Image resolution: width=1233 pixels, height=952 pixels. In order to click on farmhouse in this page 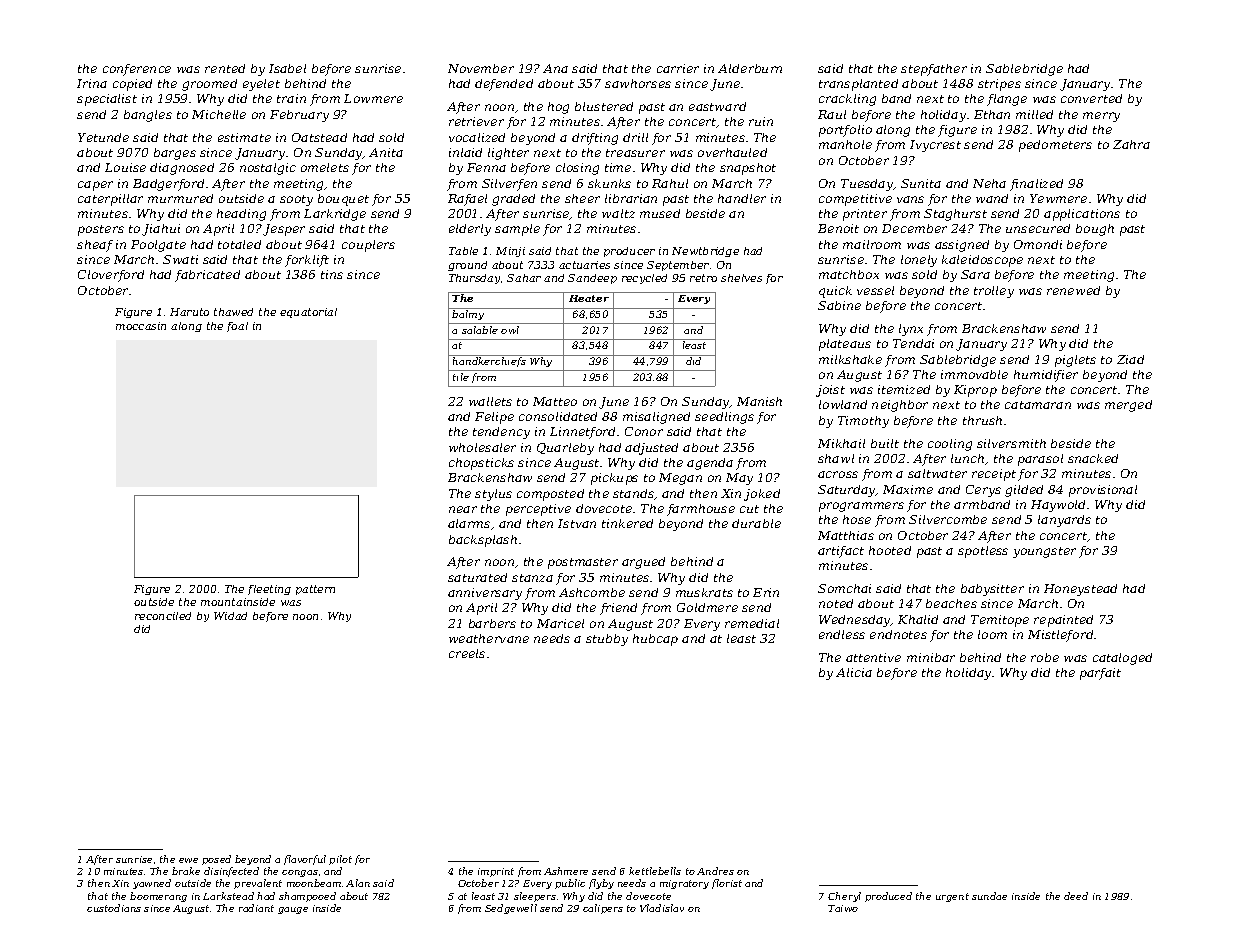, I will do `click(701, 510)`.
